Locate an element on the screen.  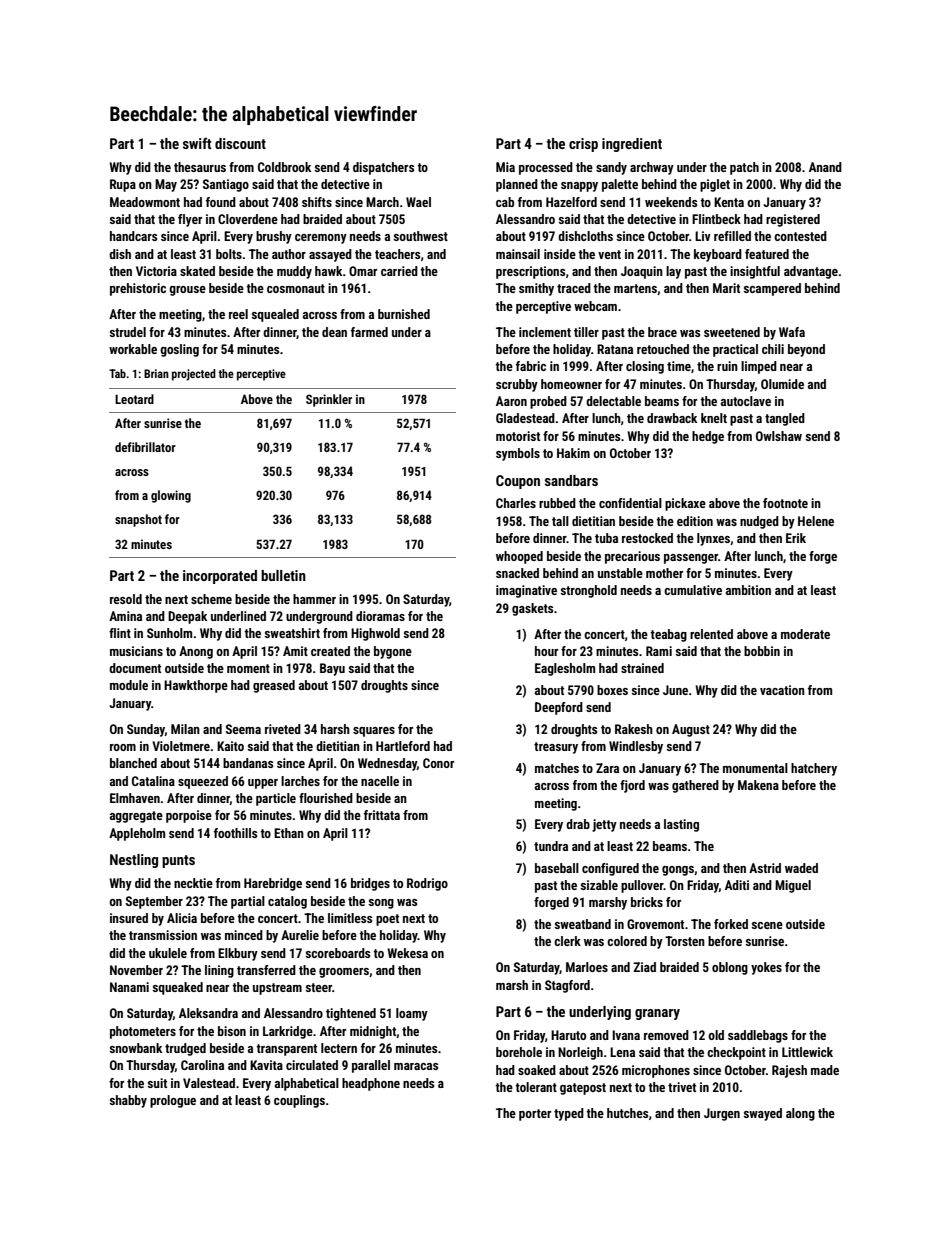
Helene is located at coordinates (816, 521).
